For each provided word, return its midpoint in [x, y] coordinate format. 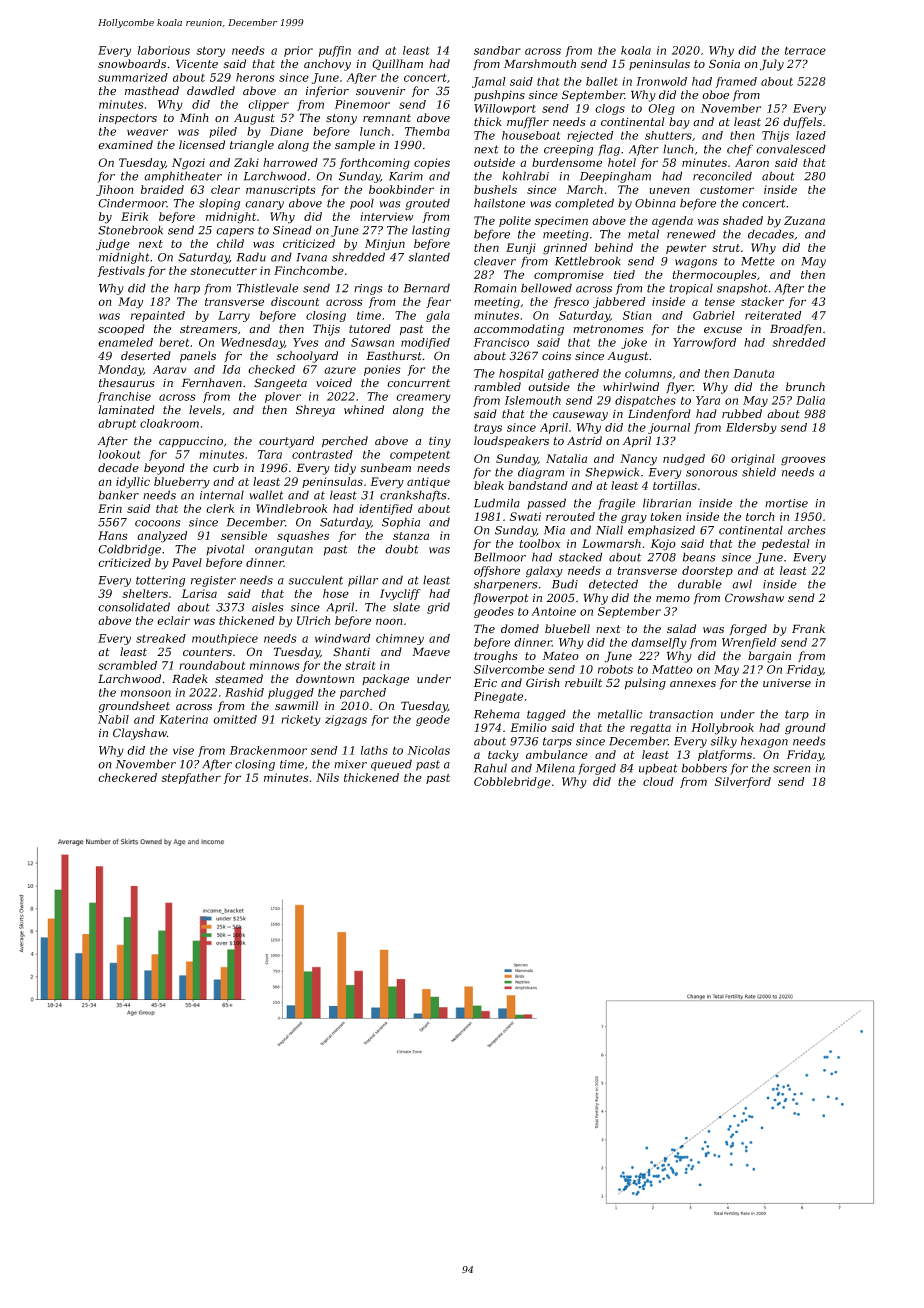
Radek [190, 679]
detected [613, 584]
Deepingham [615, 177]
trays [488, 429]
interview [387, 216]
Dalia [810, 400]
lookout [119, 454]
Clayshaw [140, 734]
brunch [805, 386]
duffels [802, 123]
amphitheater [183, 177]
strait [360, 665]
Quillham [397, 64]
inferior [327, 91]
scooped [121, 329]
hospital [521, 374]
